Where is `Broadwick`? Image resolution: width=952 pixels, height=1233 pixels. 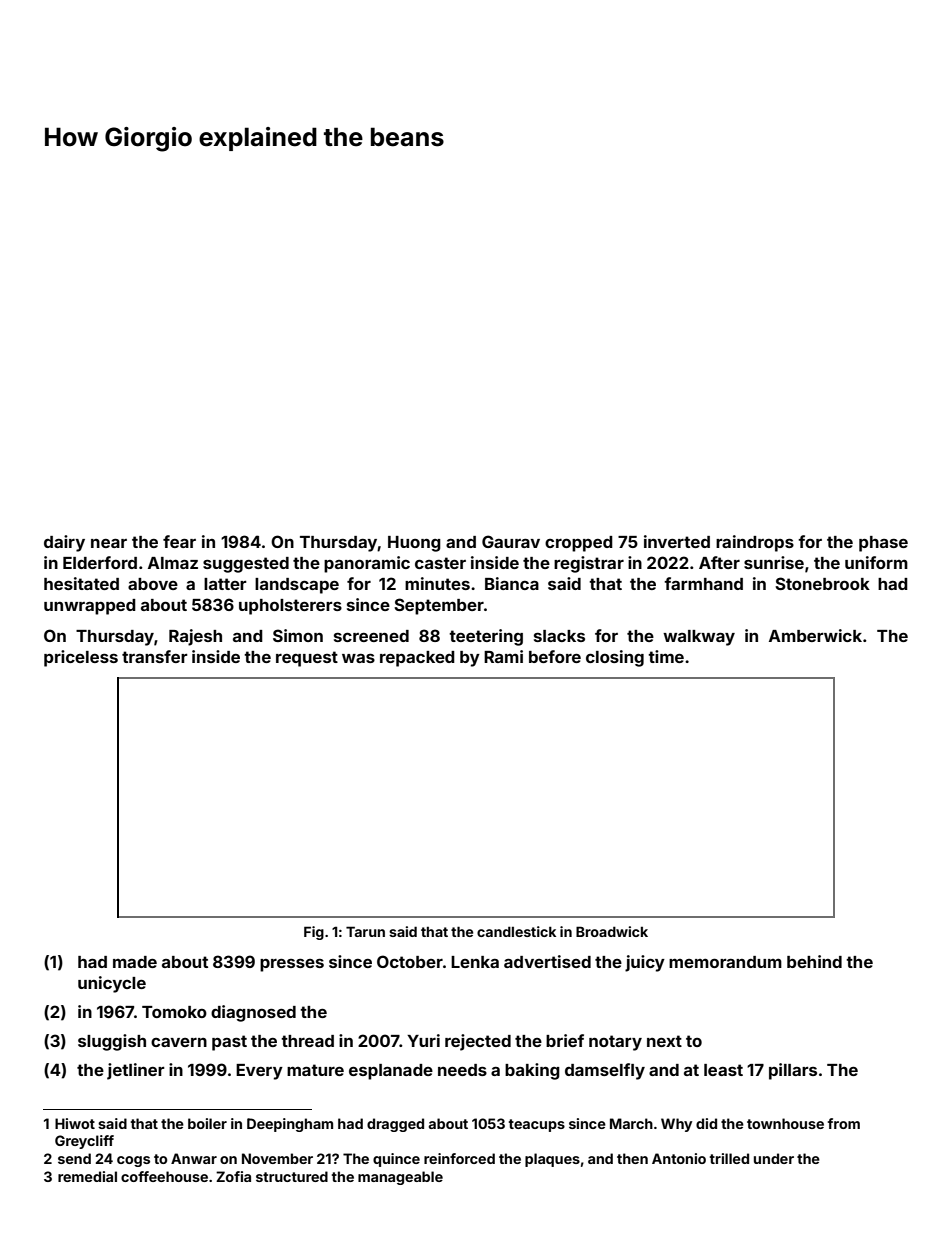
Broadwick is located at coordinates (612, 931).
